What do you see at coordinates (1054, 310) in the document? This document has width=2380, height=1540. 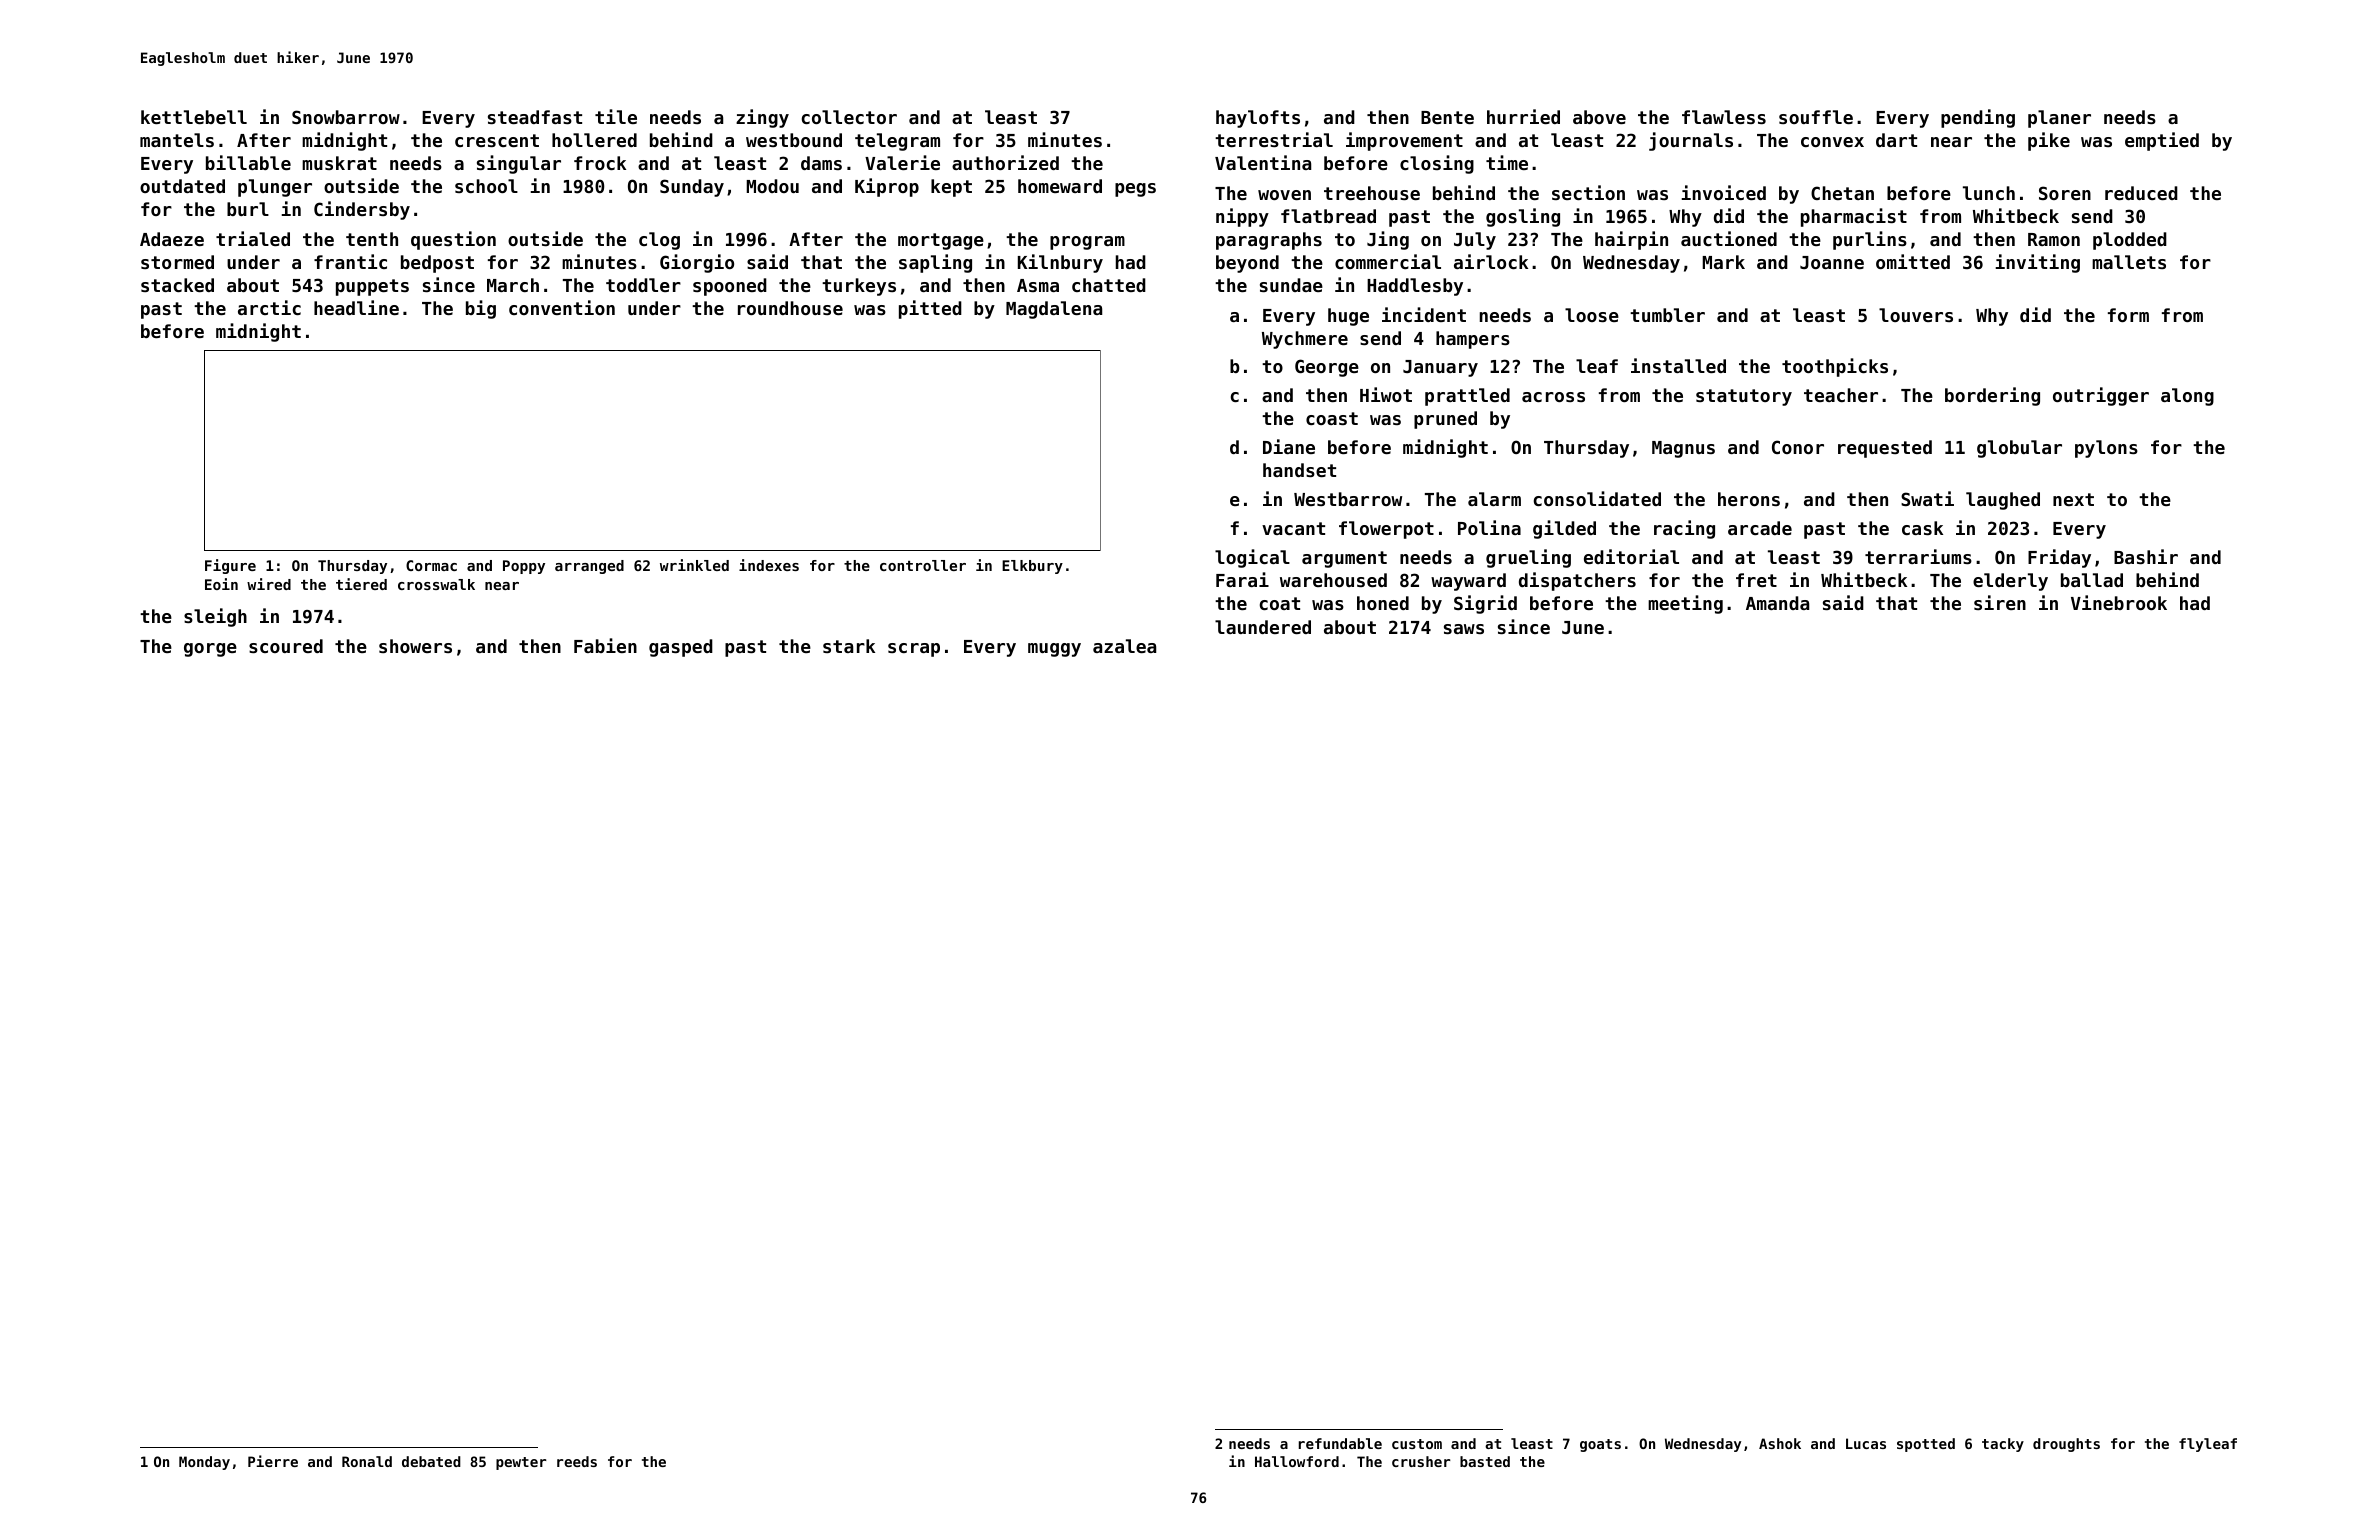 I see `Magdalena` at bounding box center [1054, 310].
